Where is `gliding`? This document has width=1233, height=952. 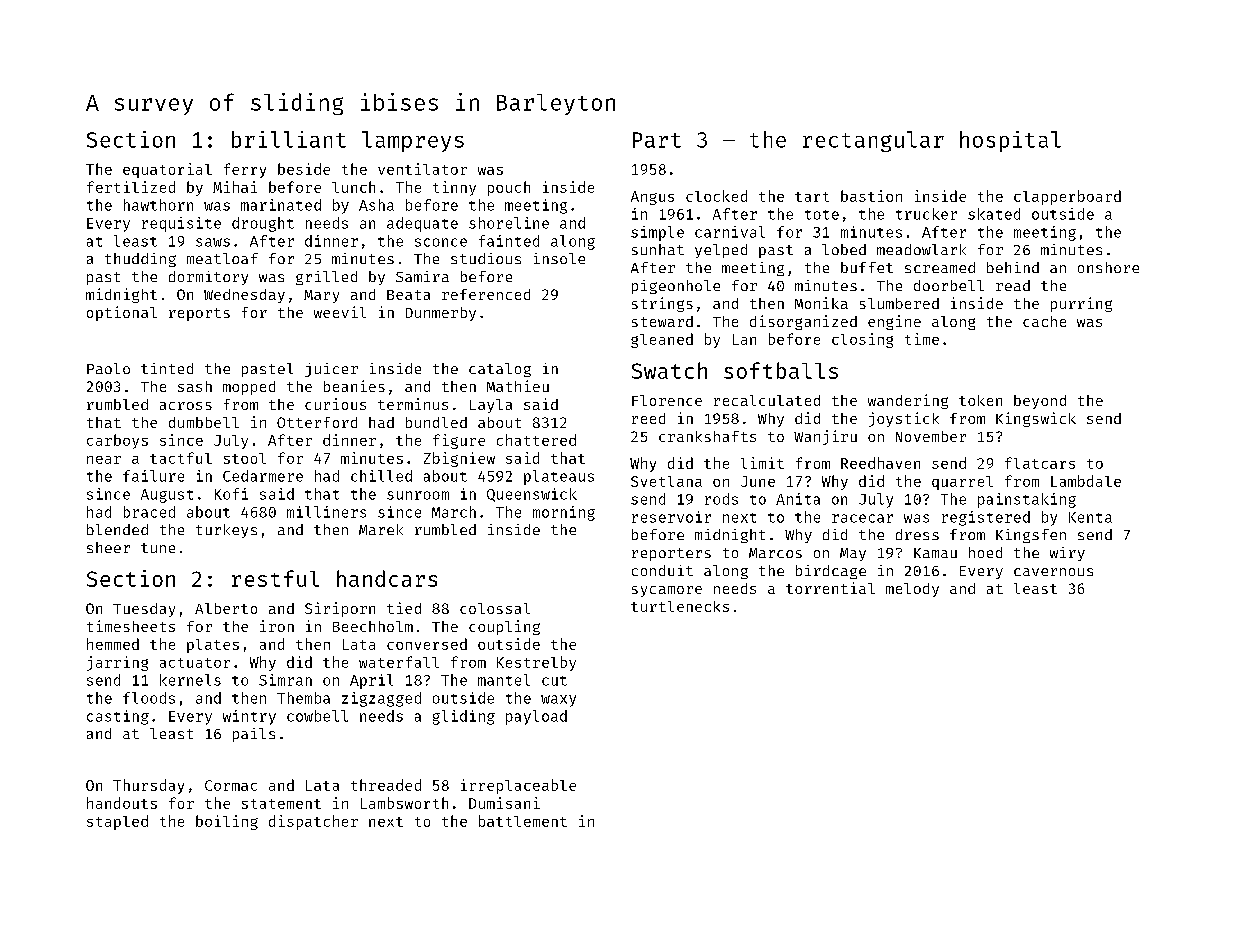
gliding is located at coordinates (464, 717).
